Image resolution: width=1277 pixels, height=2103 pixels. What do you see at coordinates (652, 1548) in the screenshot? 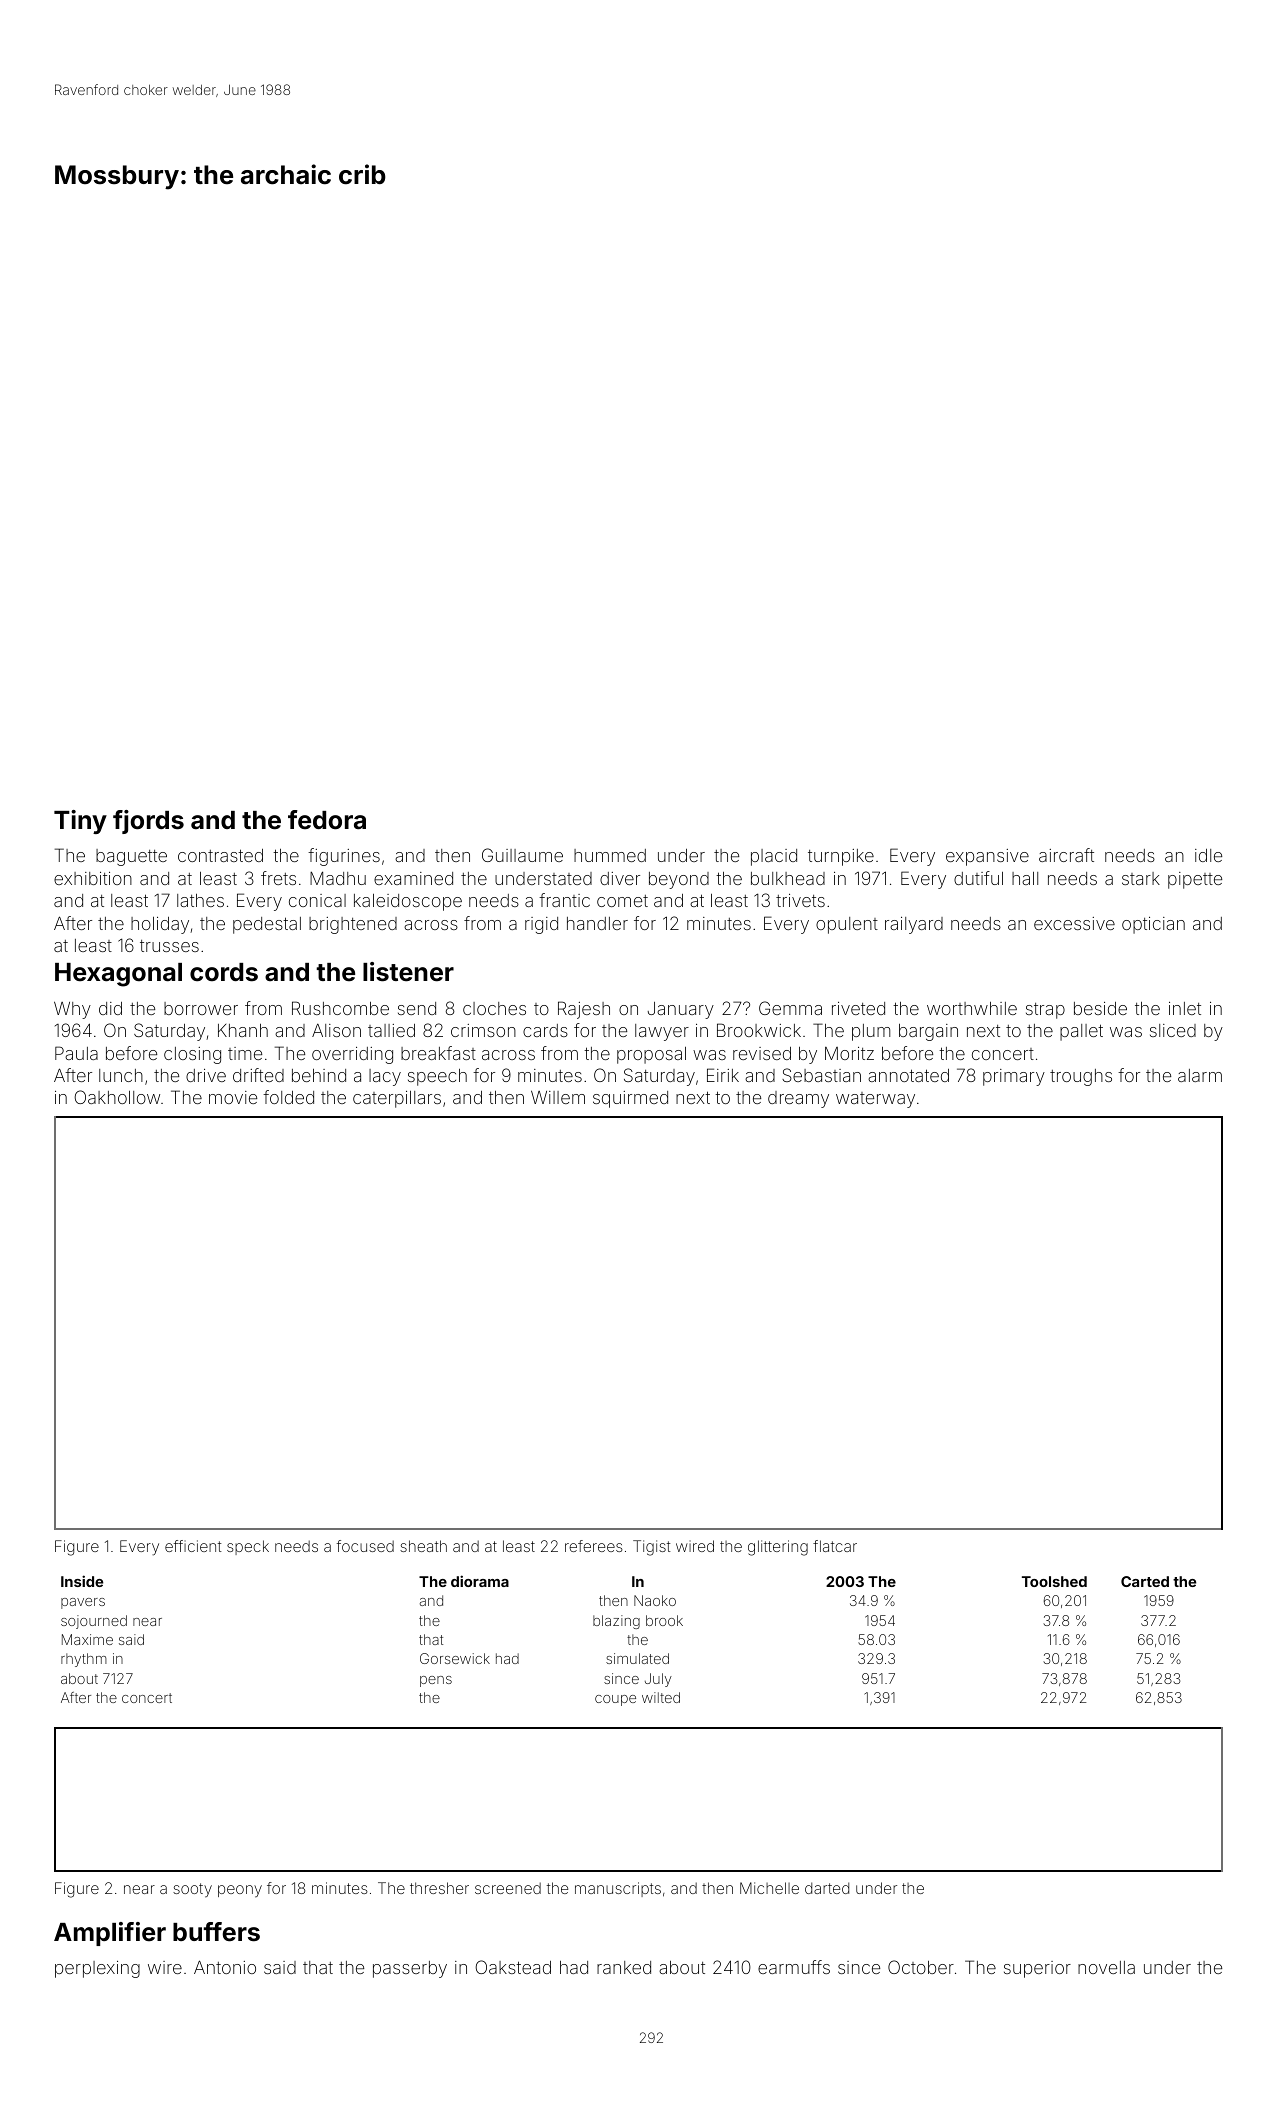
I see `Tigist` at bounding box center [652, 1548].
